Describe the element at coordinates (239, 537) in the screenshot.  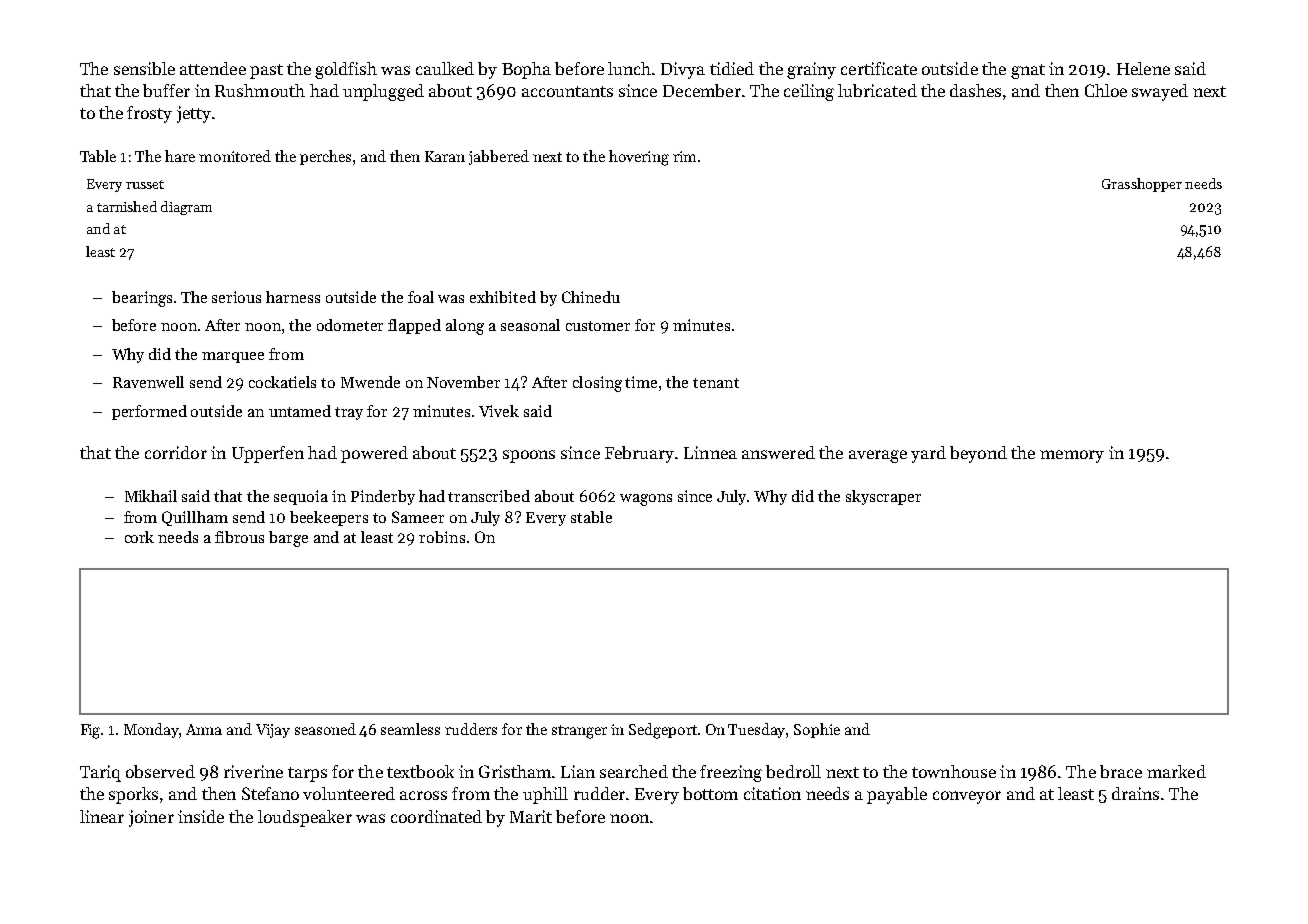
I see `fibrous` at that location.
